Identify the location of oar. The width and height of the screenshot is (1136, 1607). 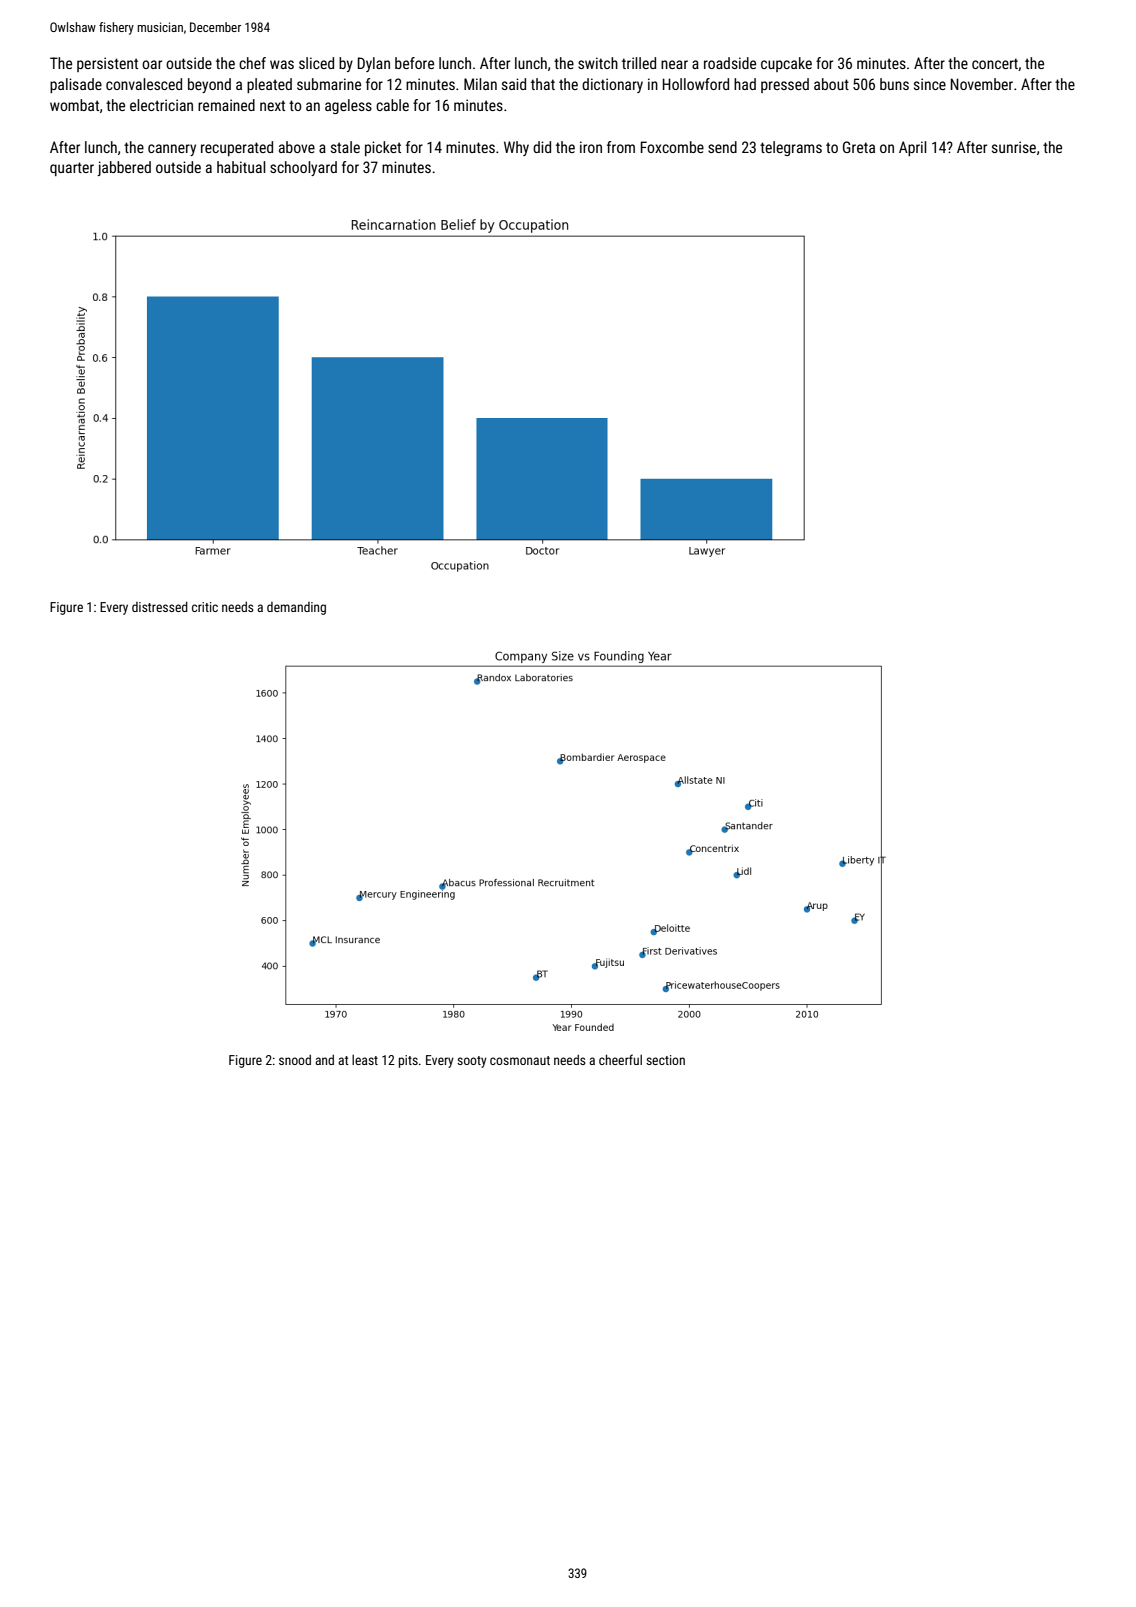
(152, 64).
